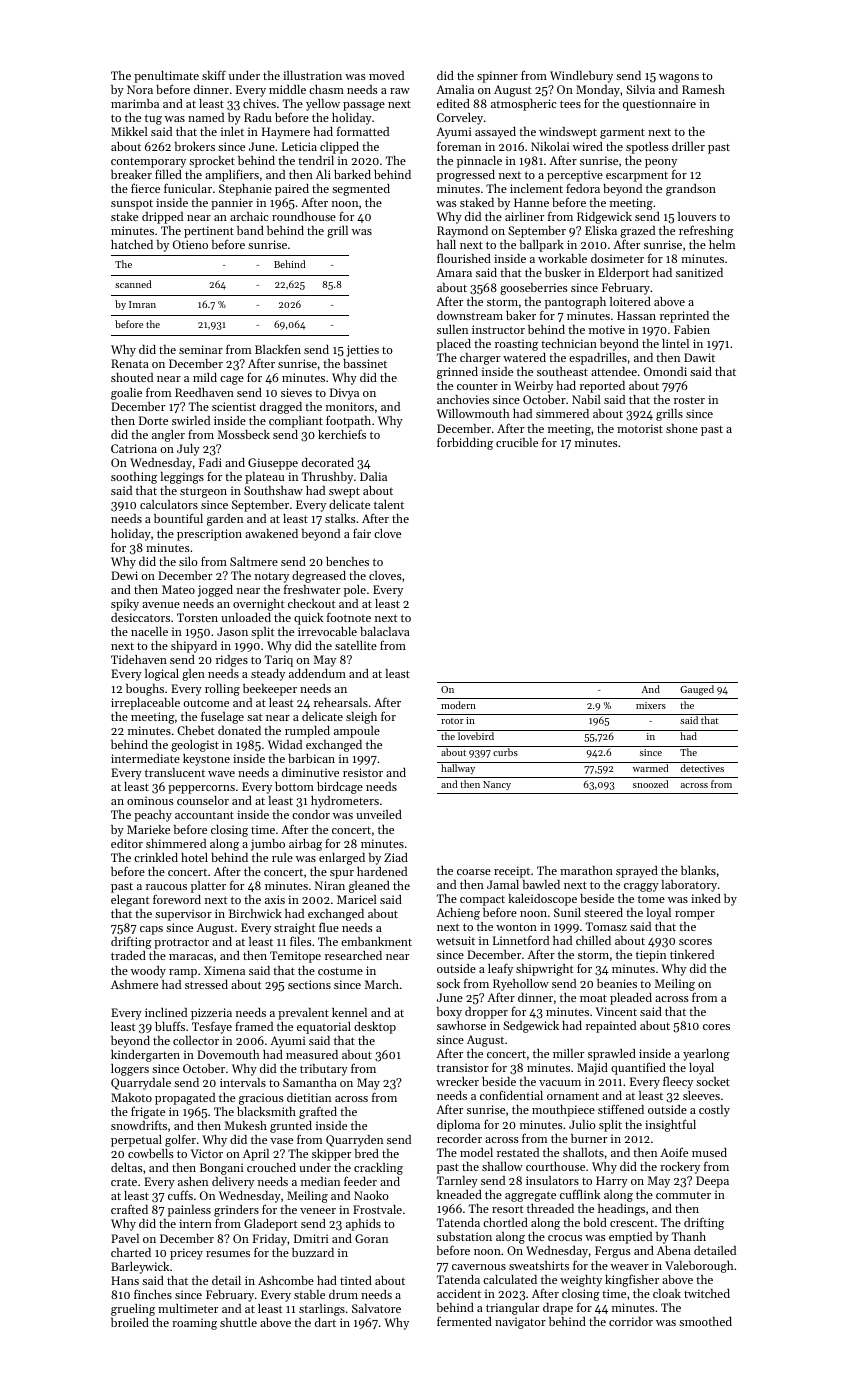 This image has width=849, height=1400. I want to click on formatted, so click(363, 131).
